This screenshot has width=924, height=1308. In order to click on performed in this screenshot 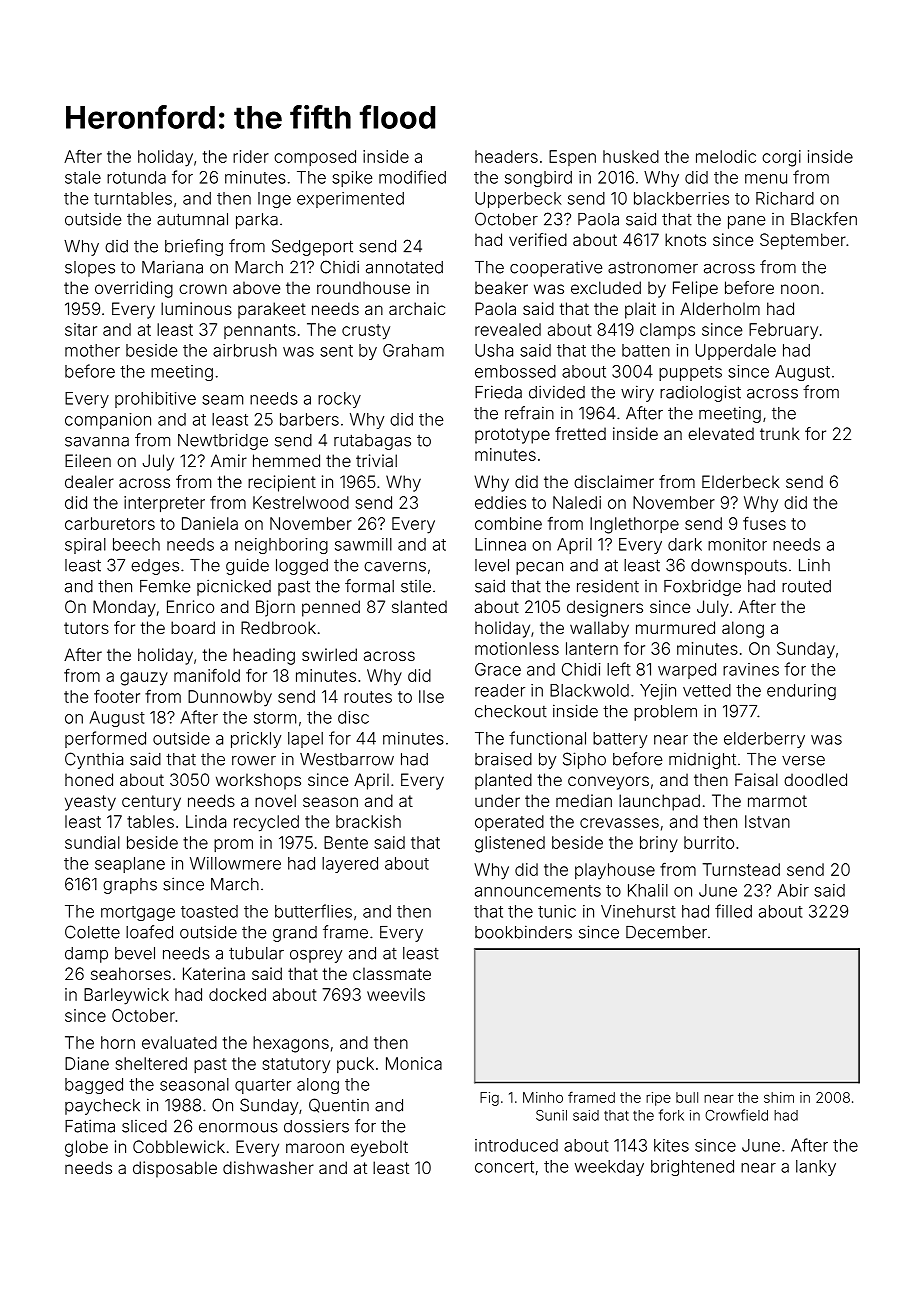, I will do `click(105, 739)`.
